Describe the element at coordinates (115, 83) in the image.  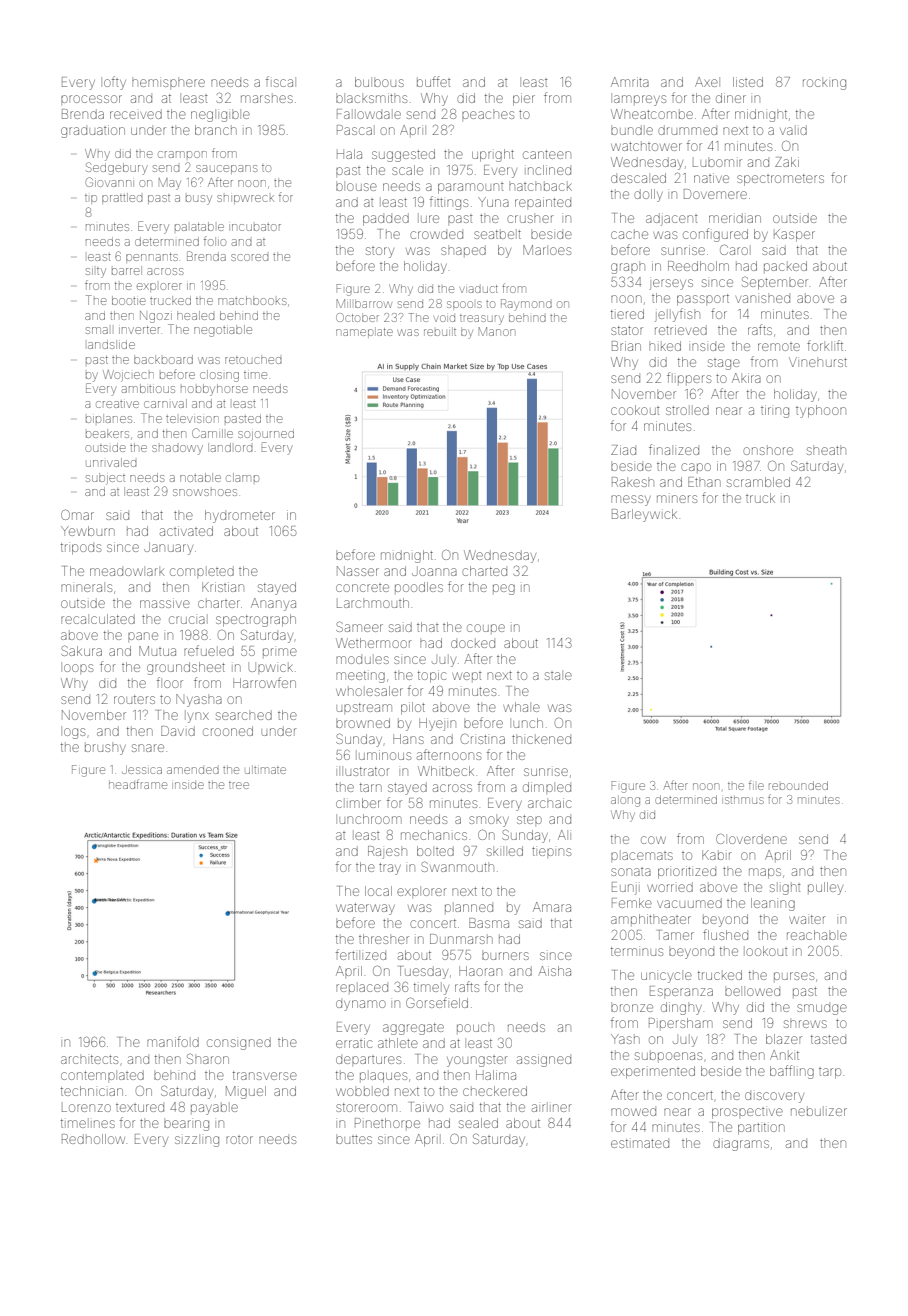
I see `lofty` at that location.
